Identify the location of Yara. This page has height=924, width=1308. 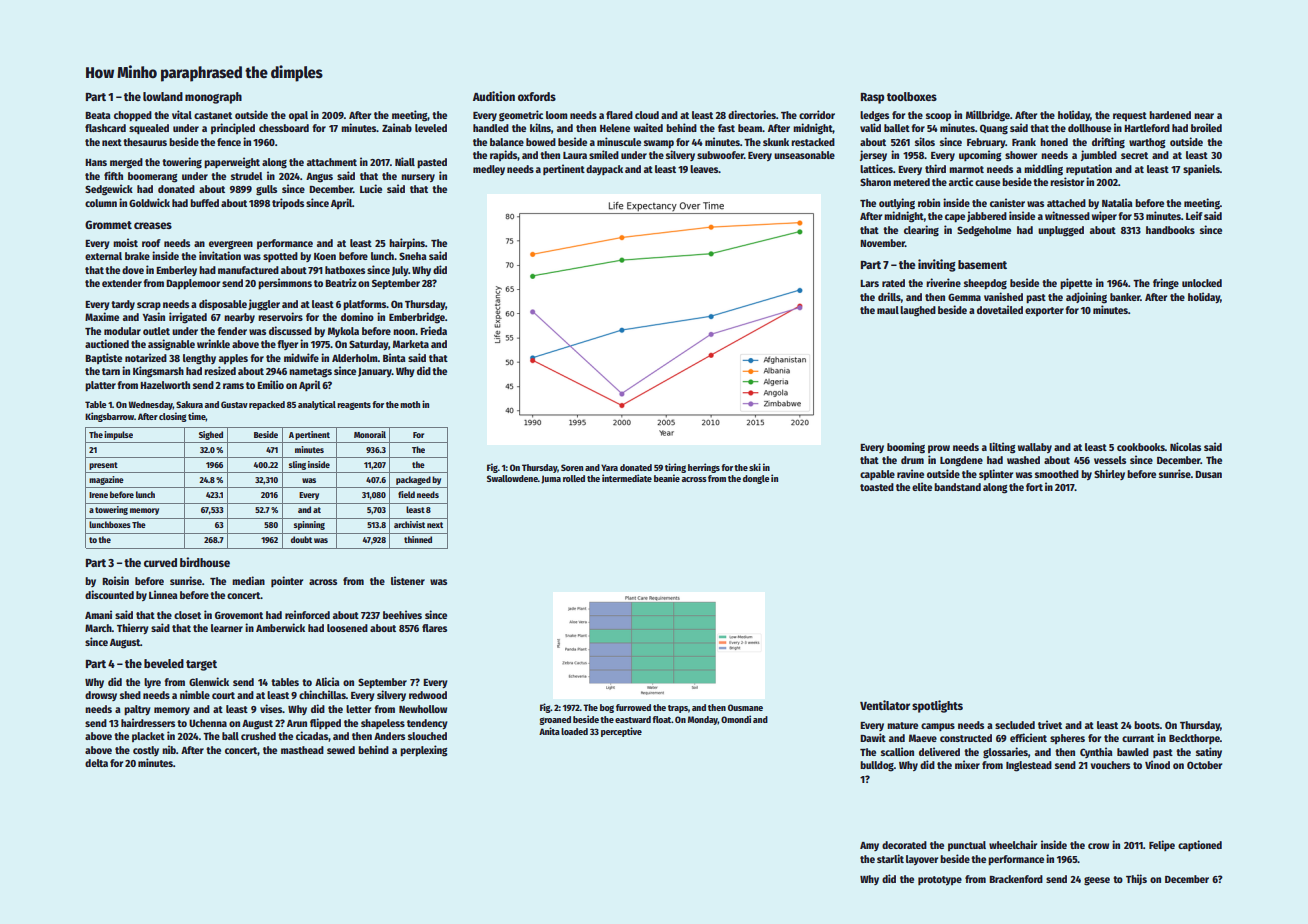
(609, 467).
